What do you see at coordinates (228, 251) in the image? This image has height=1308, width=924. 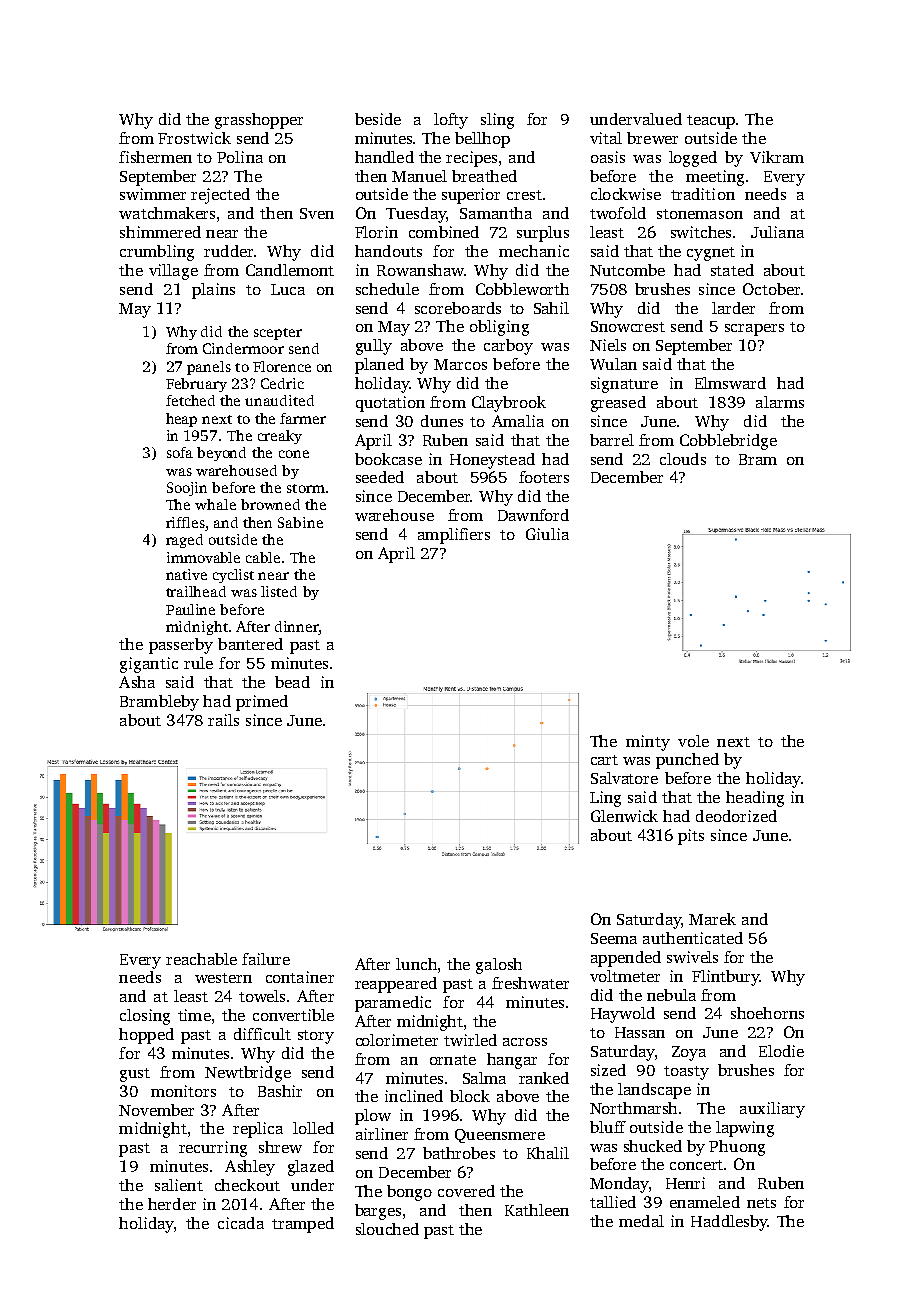 I see `rudder` at bounding box center [228, 251].
